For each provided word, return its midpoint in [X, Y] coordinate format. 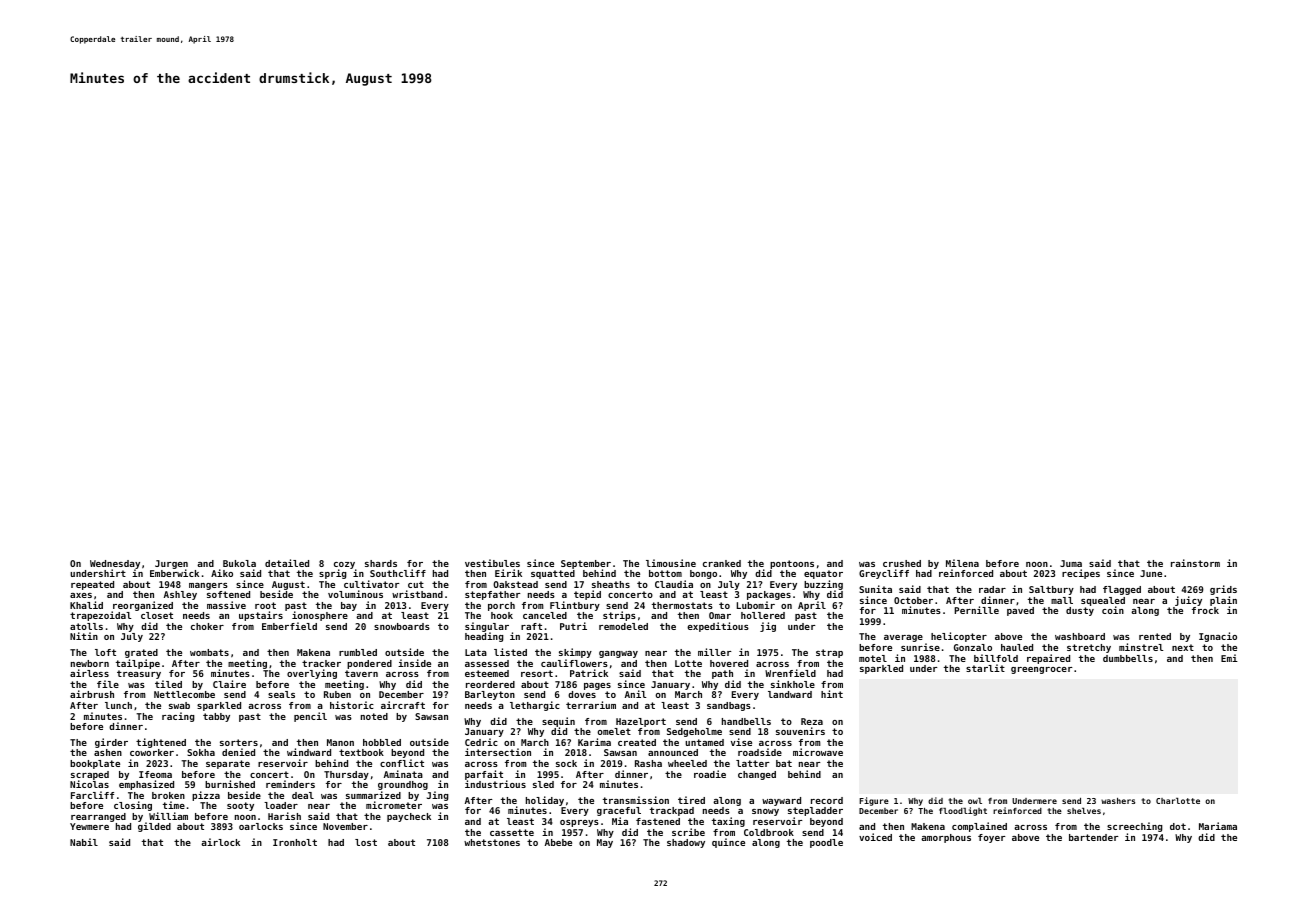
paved [1020, 611]
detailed [287, 563]
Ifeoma [155, 774]
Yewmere [89, 826]
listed [510, 652]
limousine [671, 563]
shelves [1084, 811]
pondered [369, 664]
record [827, 800]
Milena [962, 563]
